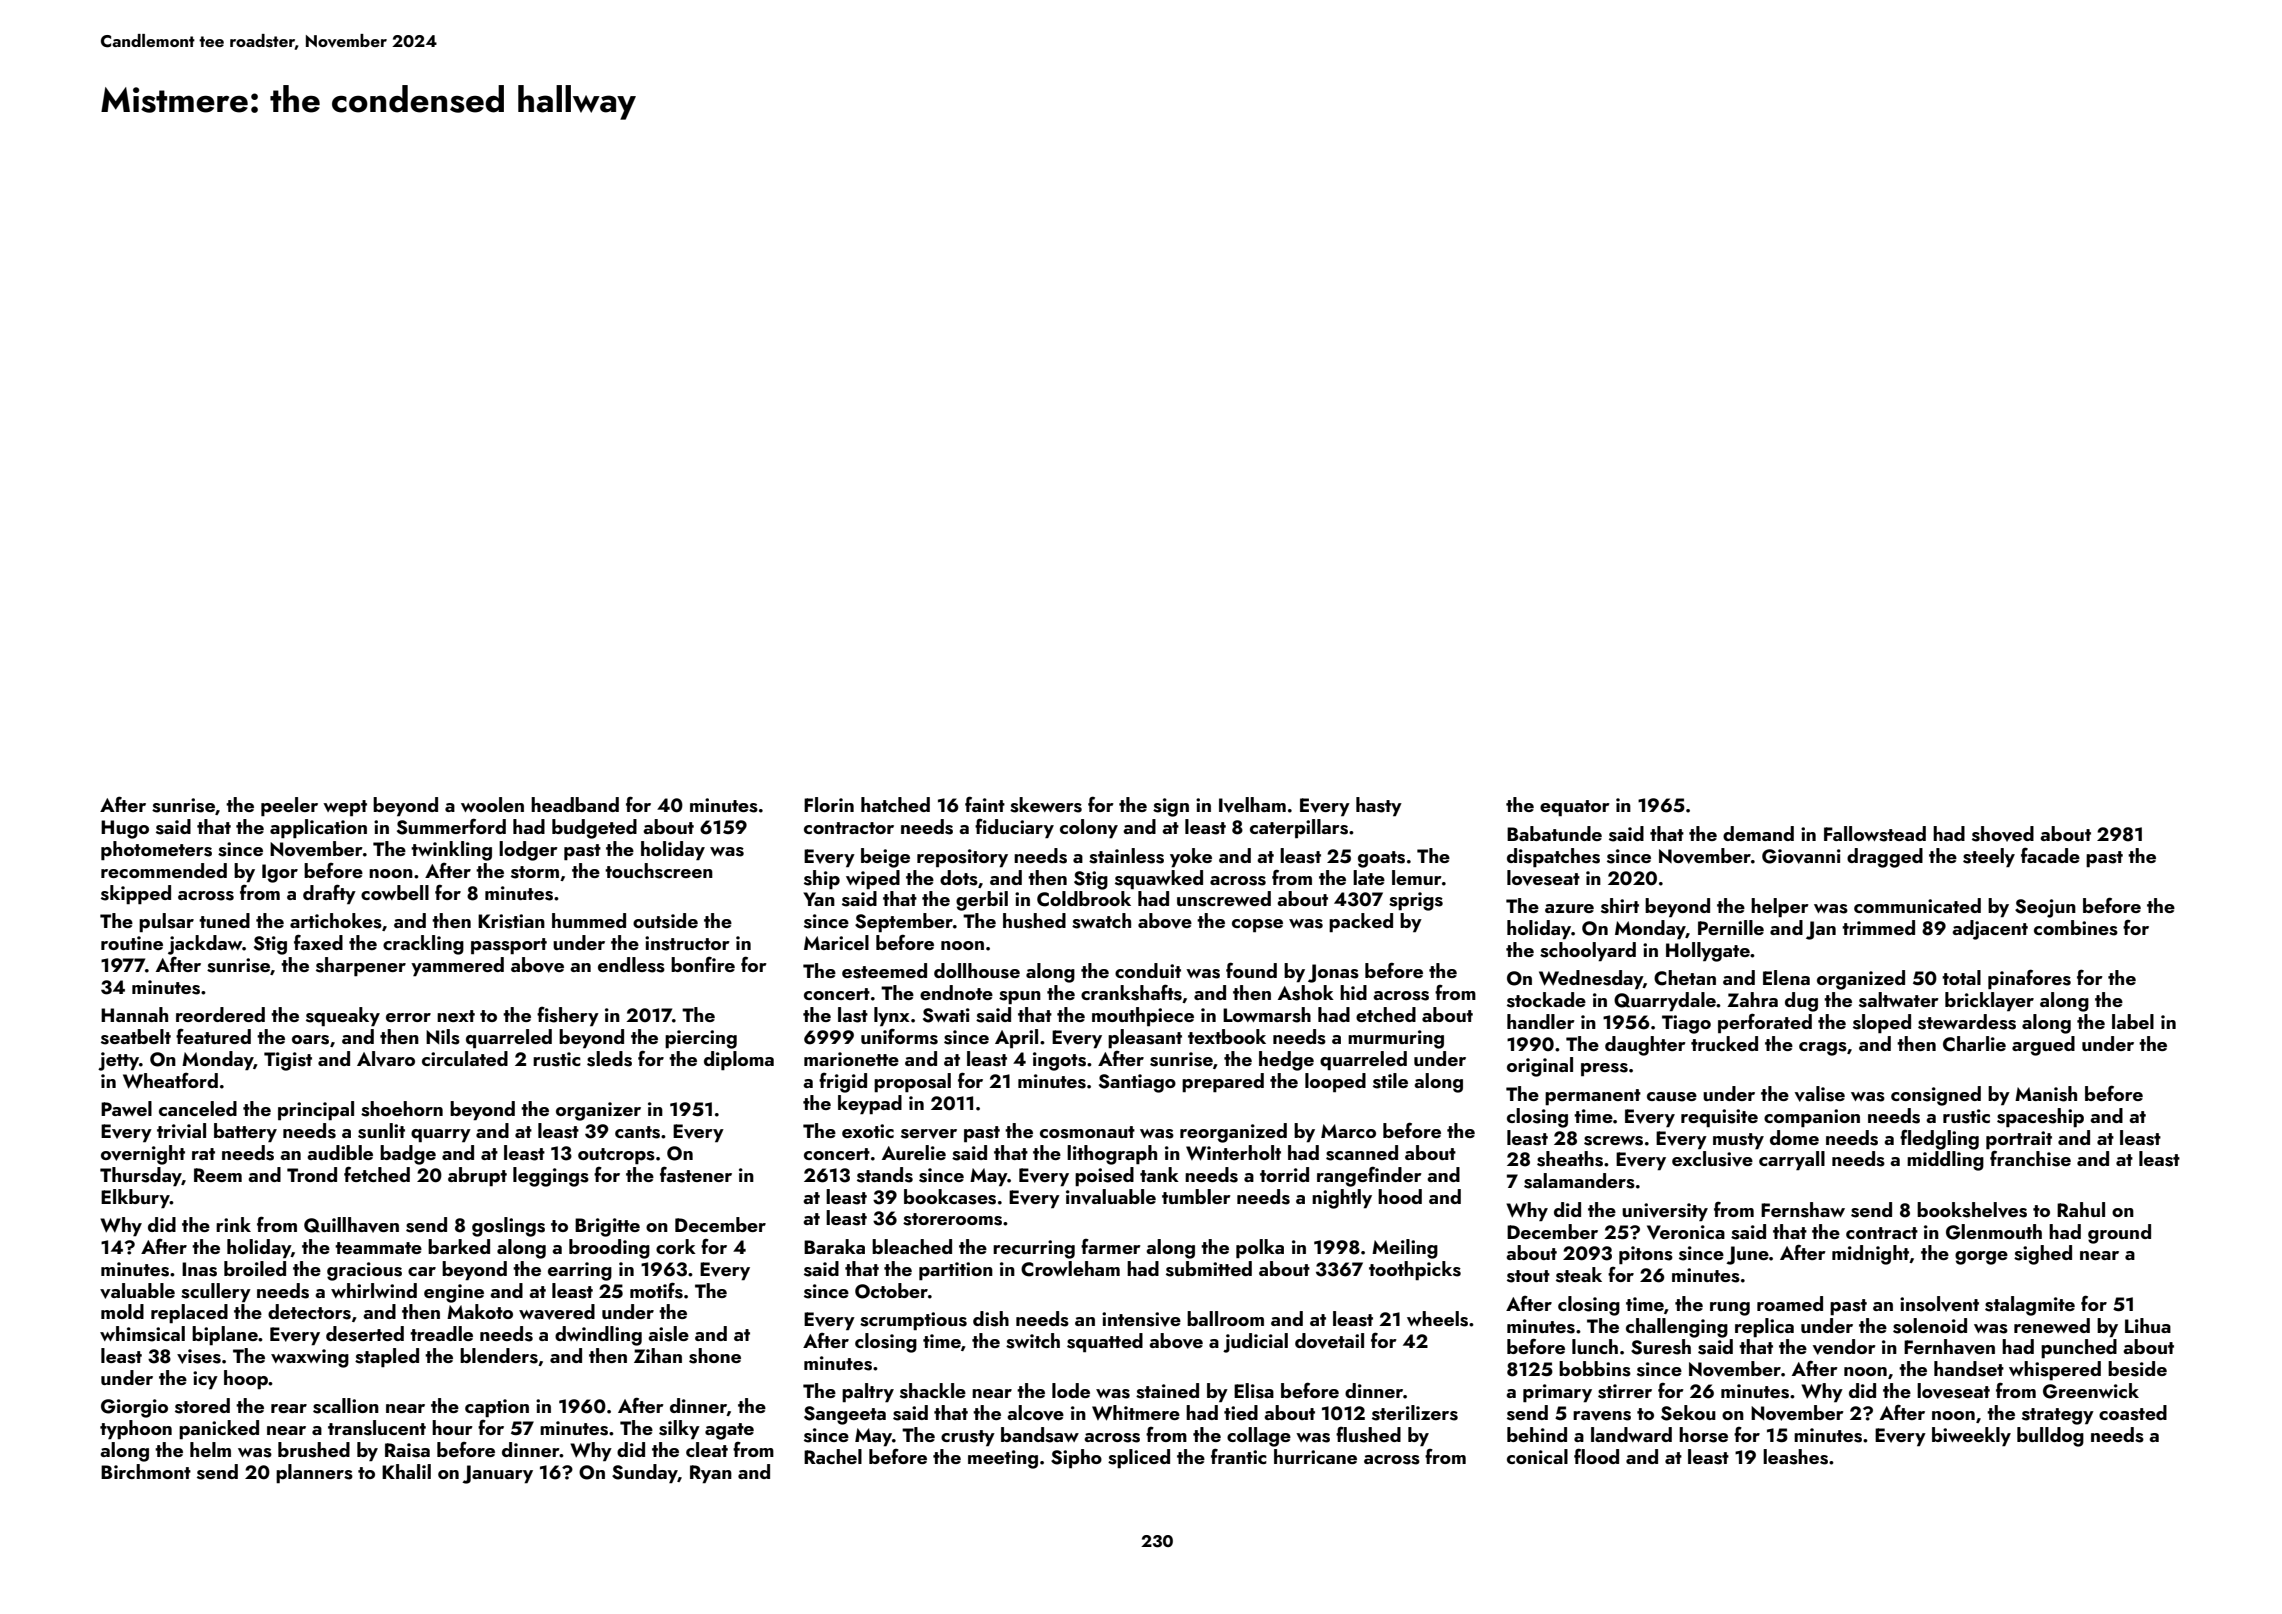 This image has width=2282, height=1614. What do you see at coordinates (1239, 1456) in the image?
I see `frantic` at bounding box center [1239, 1456].
